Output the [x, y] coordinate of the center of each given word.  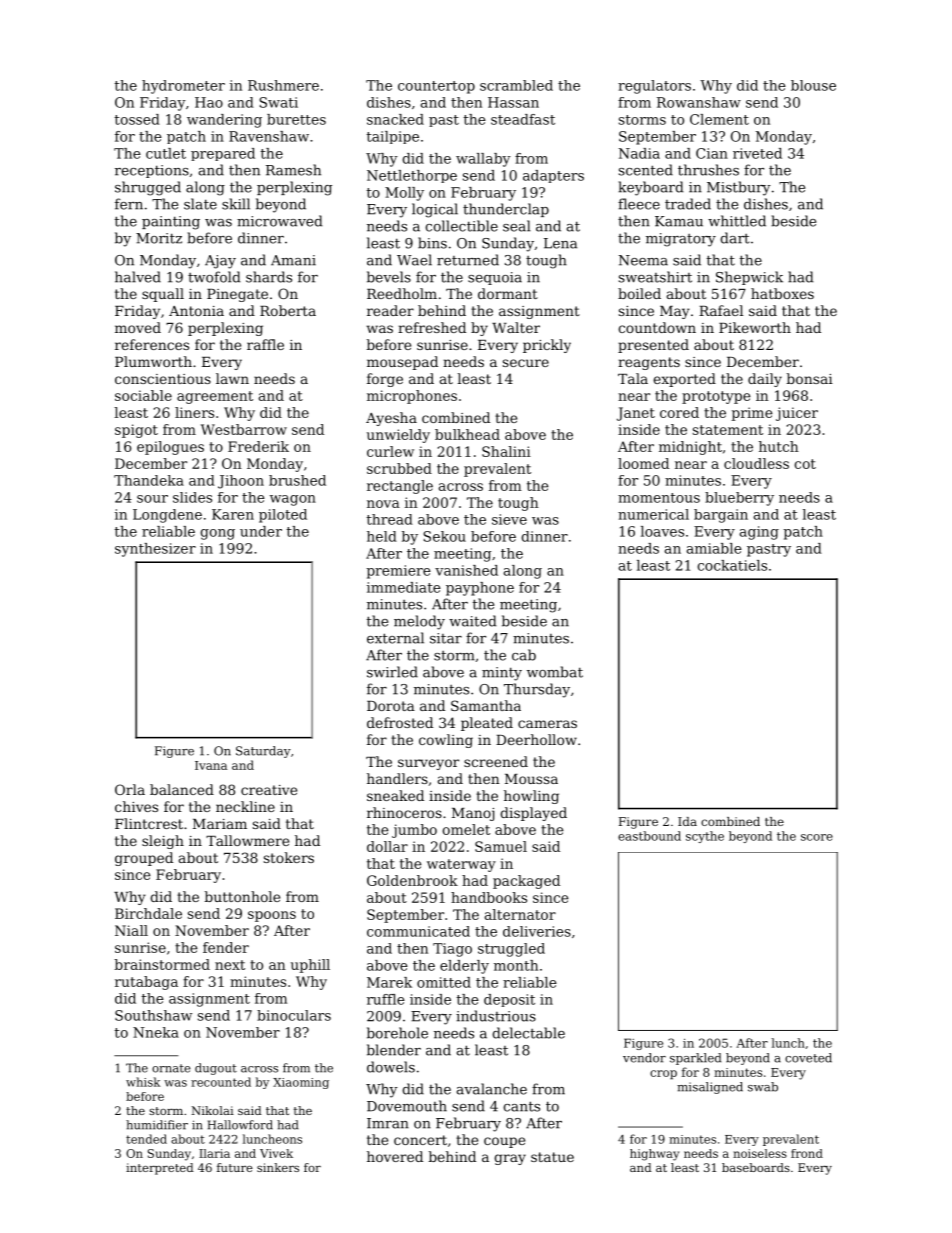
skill [236, 204]
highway [654, 1155]
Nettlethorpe [412, 176]
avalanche [492, 1089]
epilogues [170, 448]
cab [524, 655]
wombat [555, 672]
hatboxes [782, 293]
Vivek [276, 1153]
